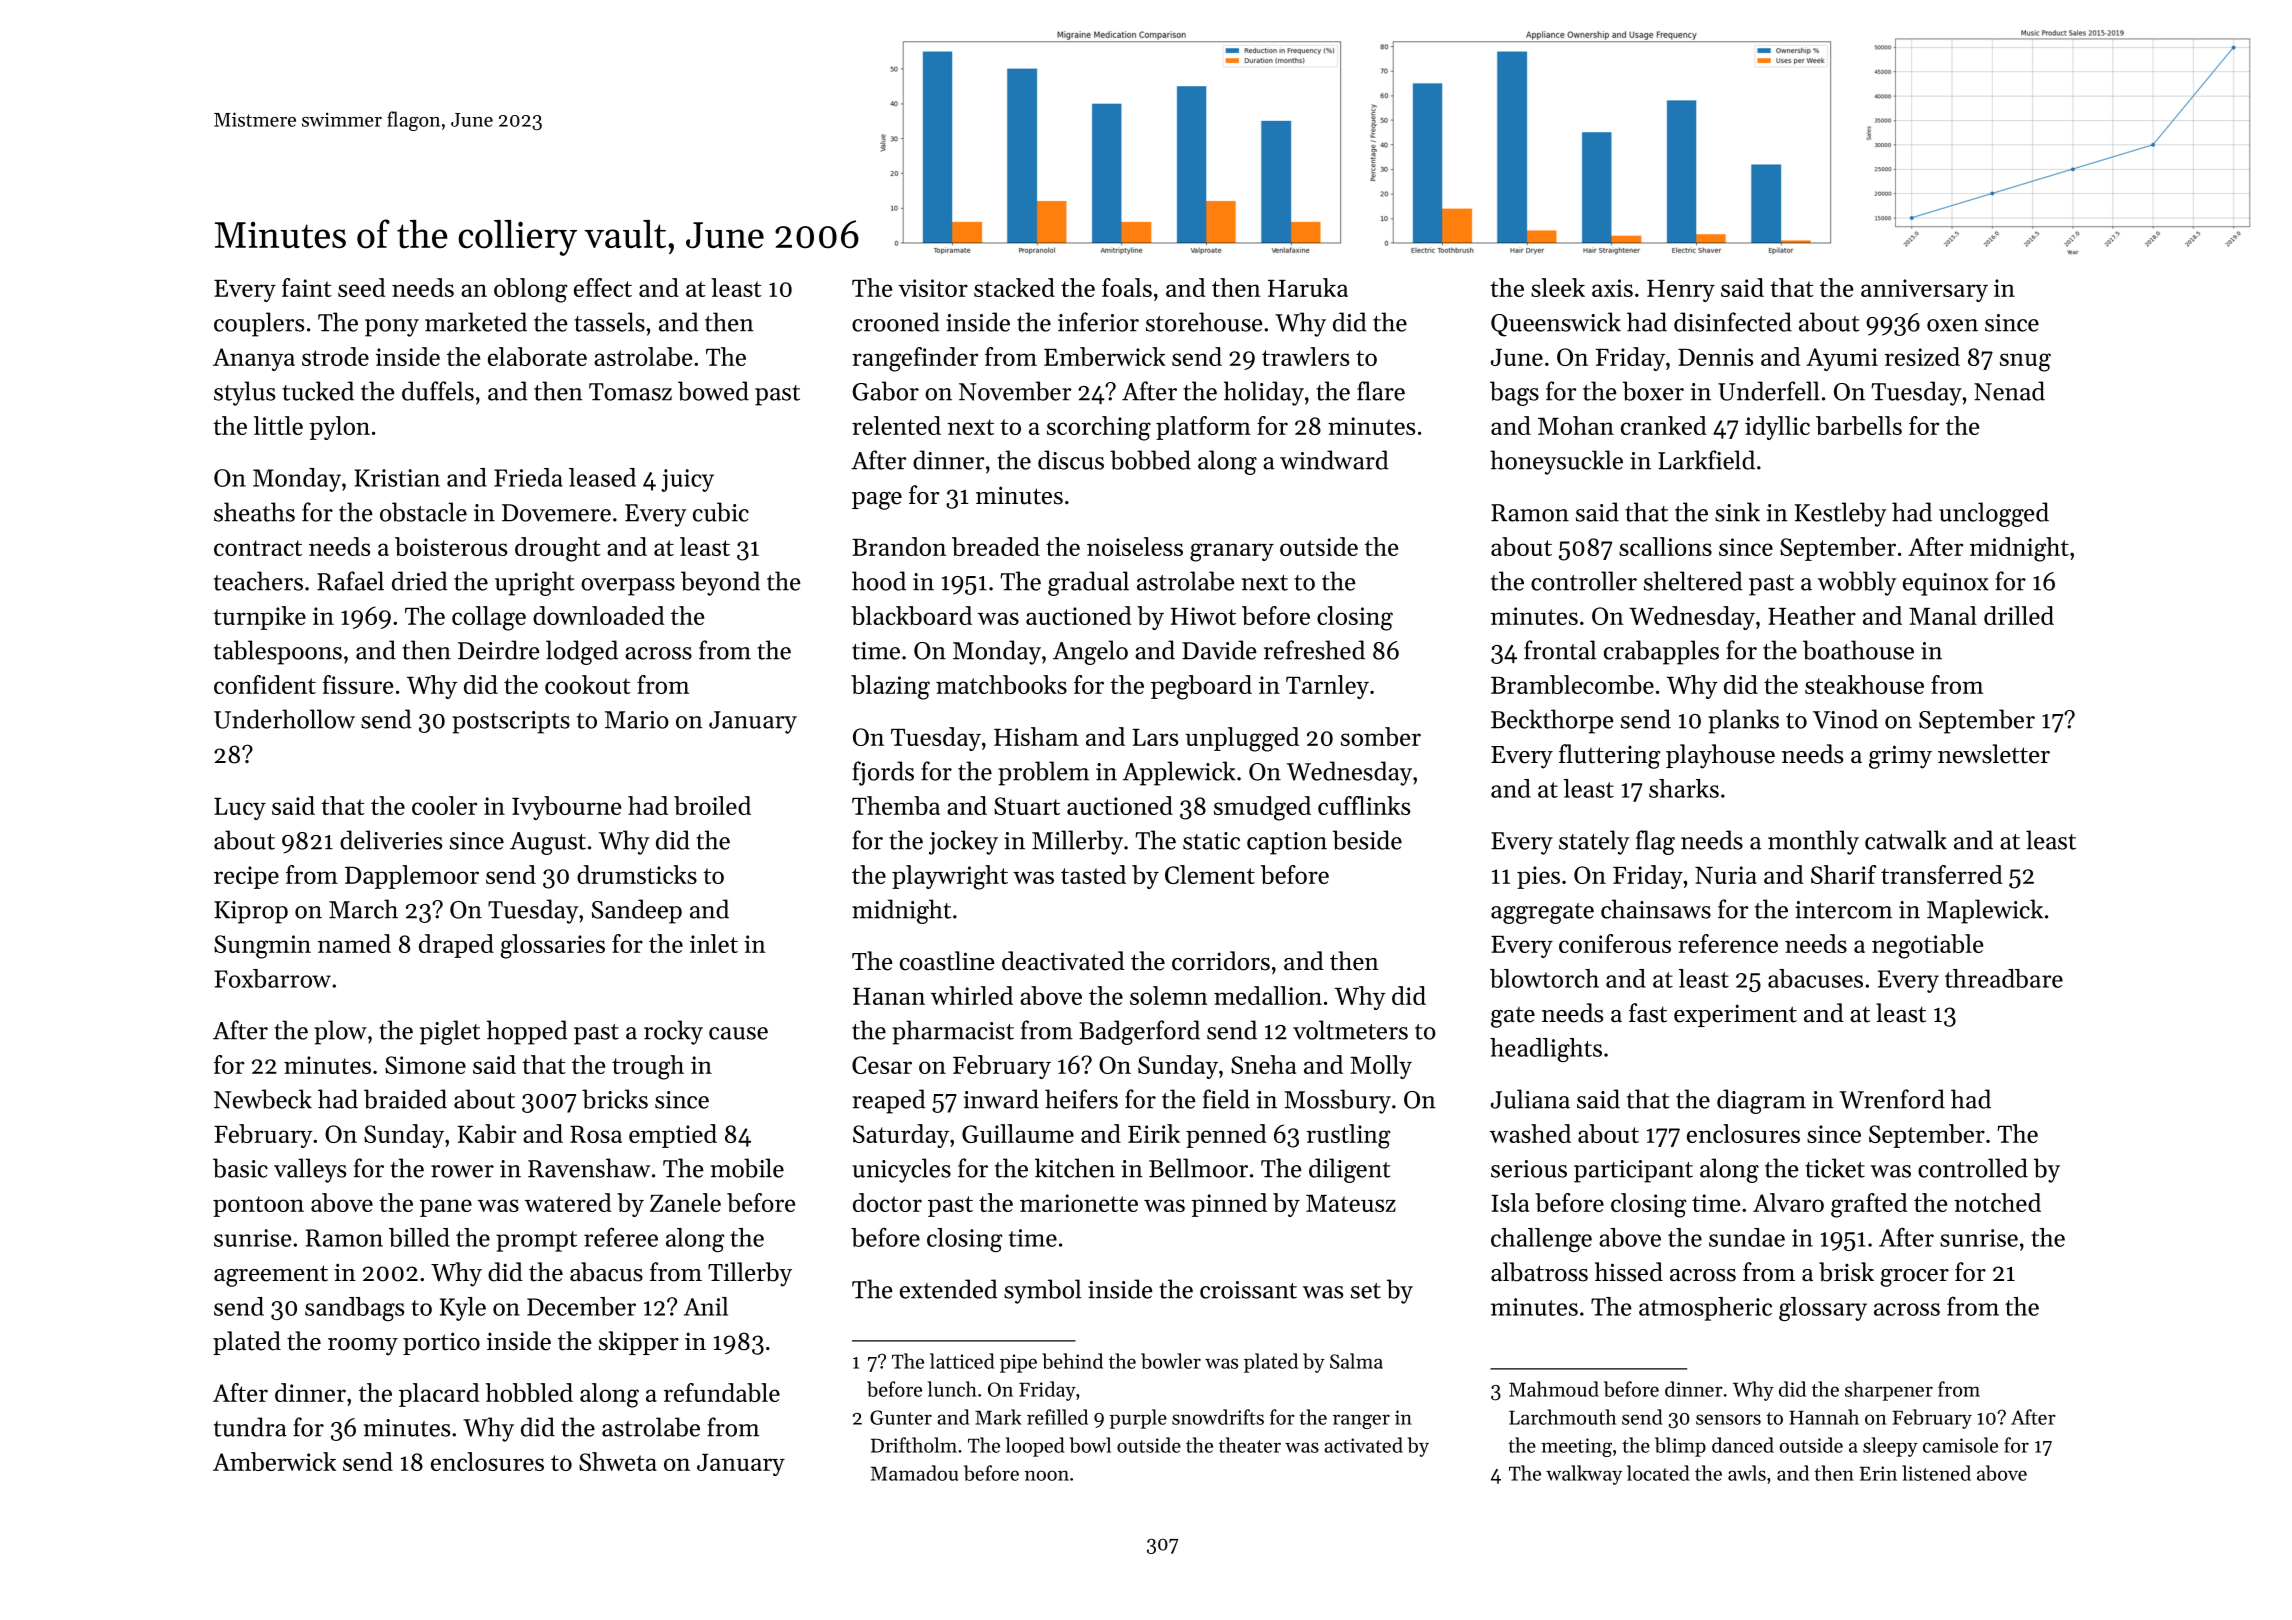 The image size is (2292, 1620). I want to click on anniversary, so click(1924, 290).
